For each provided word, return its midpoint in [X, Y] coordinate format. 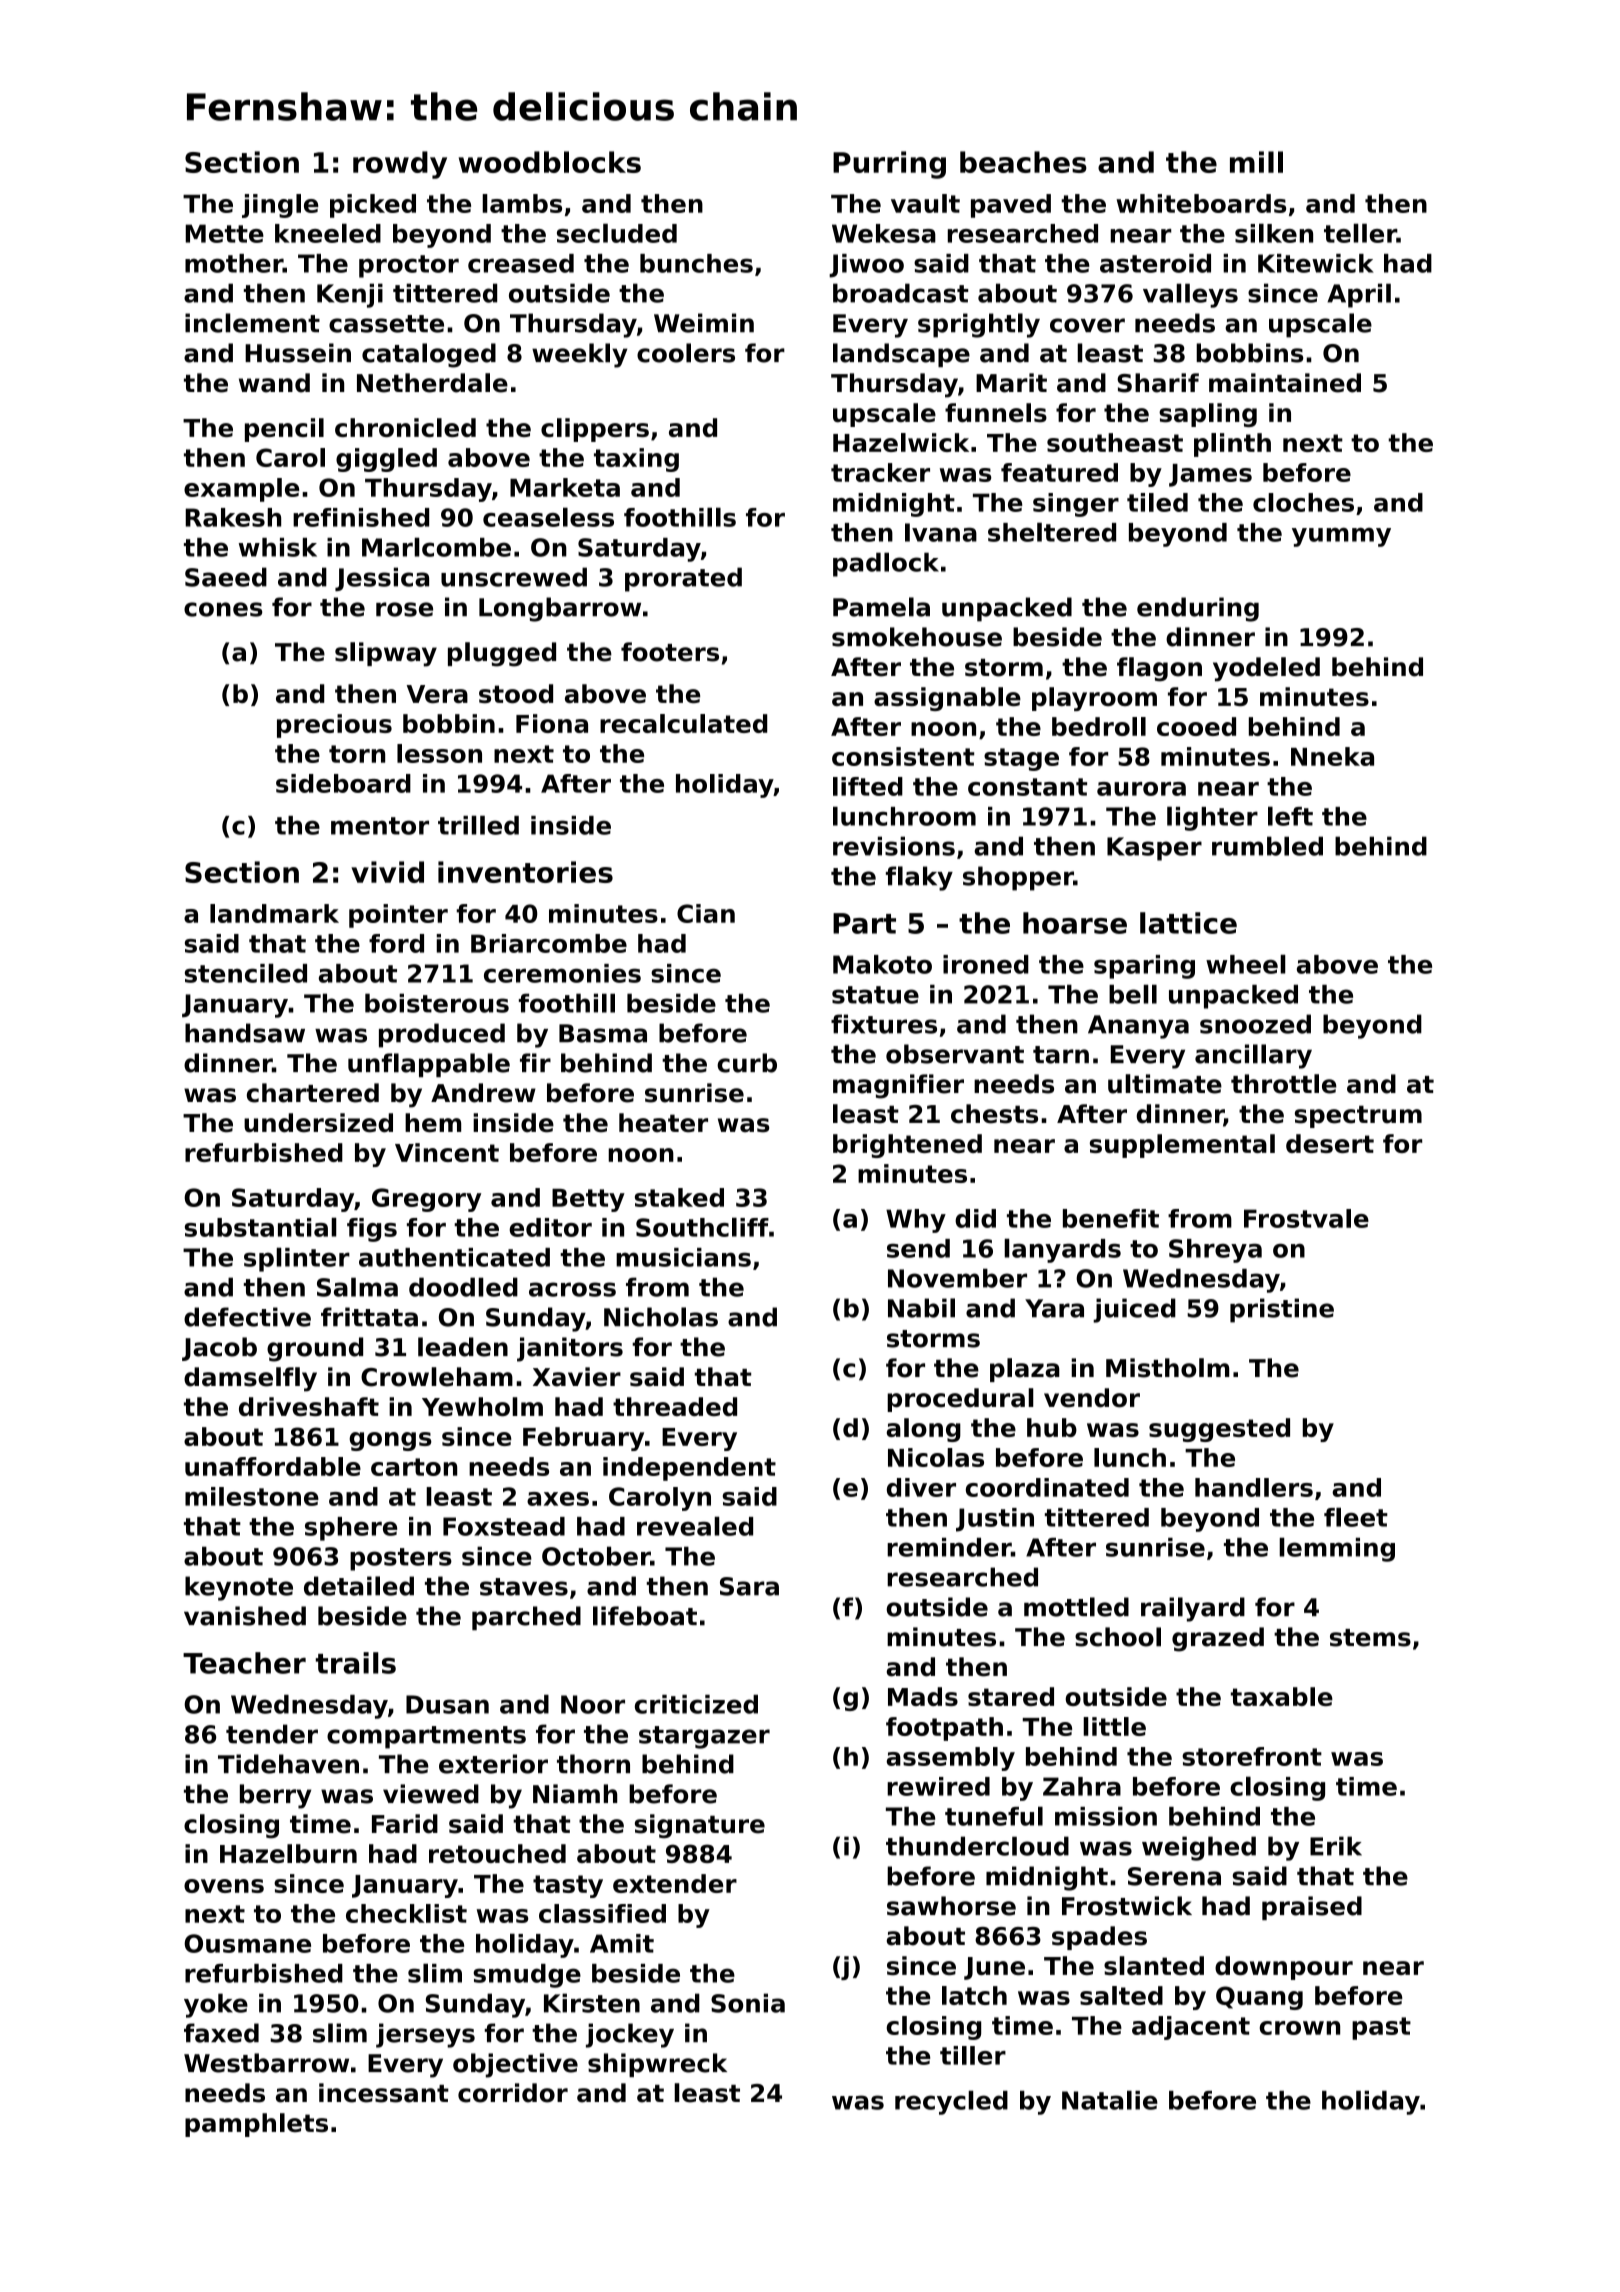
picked [373, 206]
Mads [923, 1696]
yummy [1341, 537]
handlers [1254, 1487]
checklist [406, 1913]
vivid [387, 872]
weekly [580, 355]
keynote [239, 1588]
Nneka [1332, 756]
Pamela [881, 607]
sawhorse [951, 1906]
